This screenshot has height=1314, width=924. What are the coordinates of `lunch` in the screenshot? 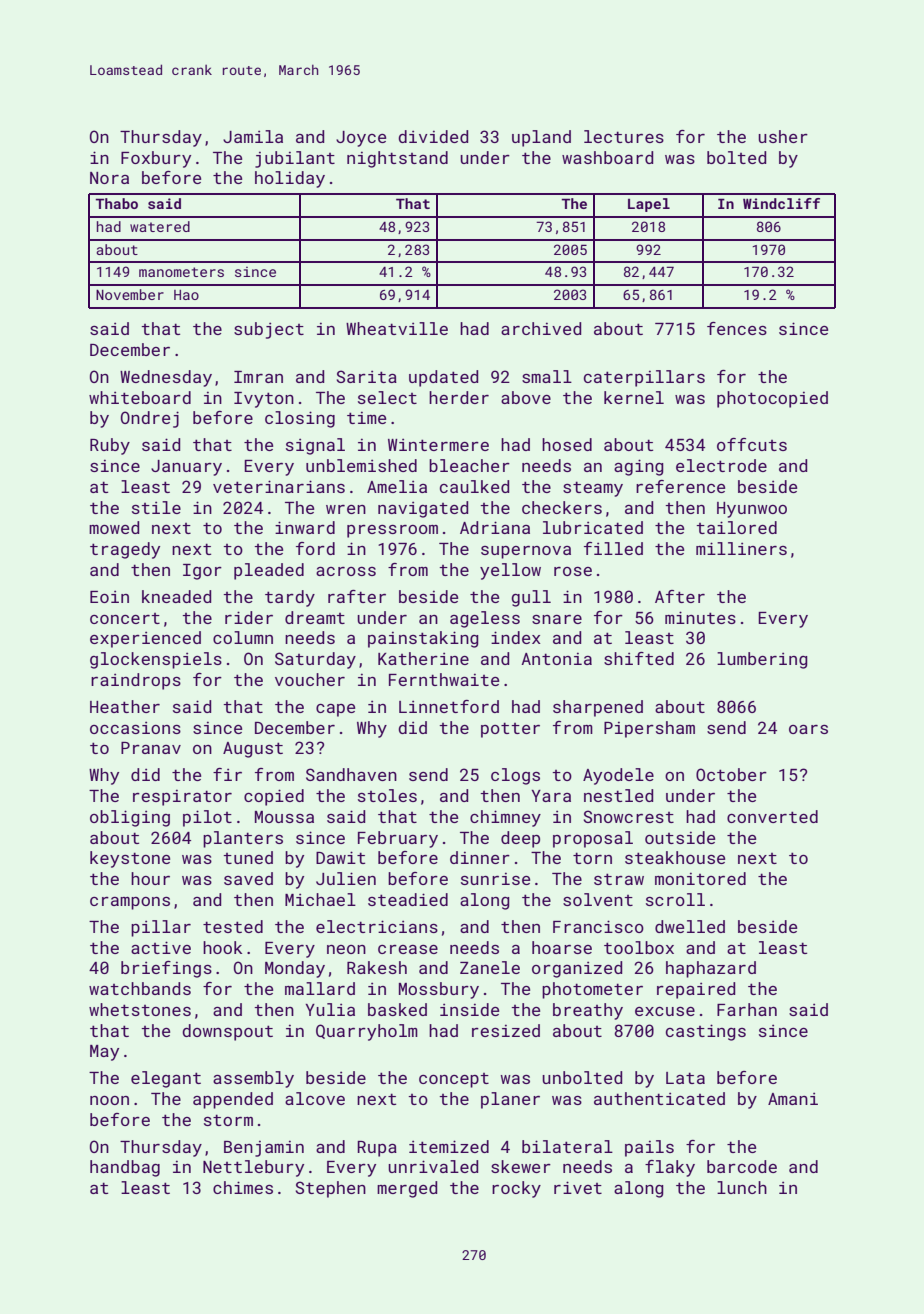 It's located at (742, 1187).
